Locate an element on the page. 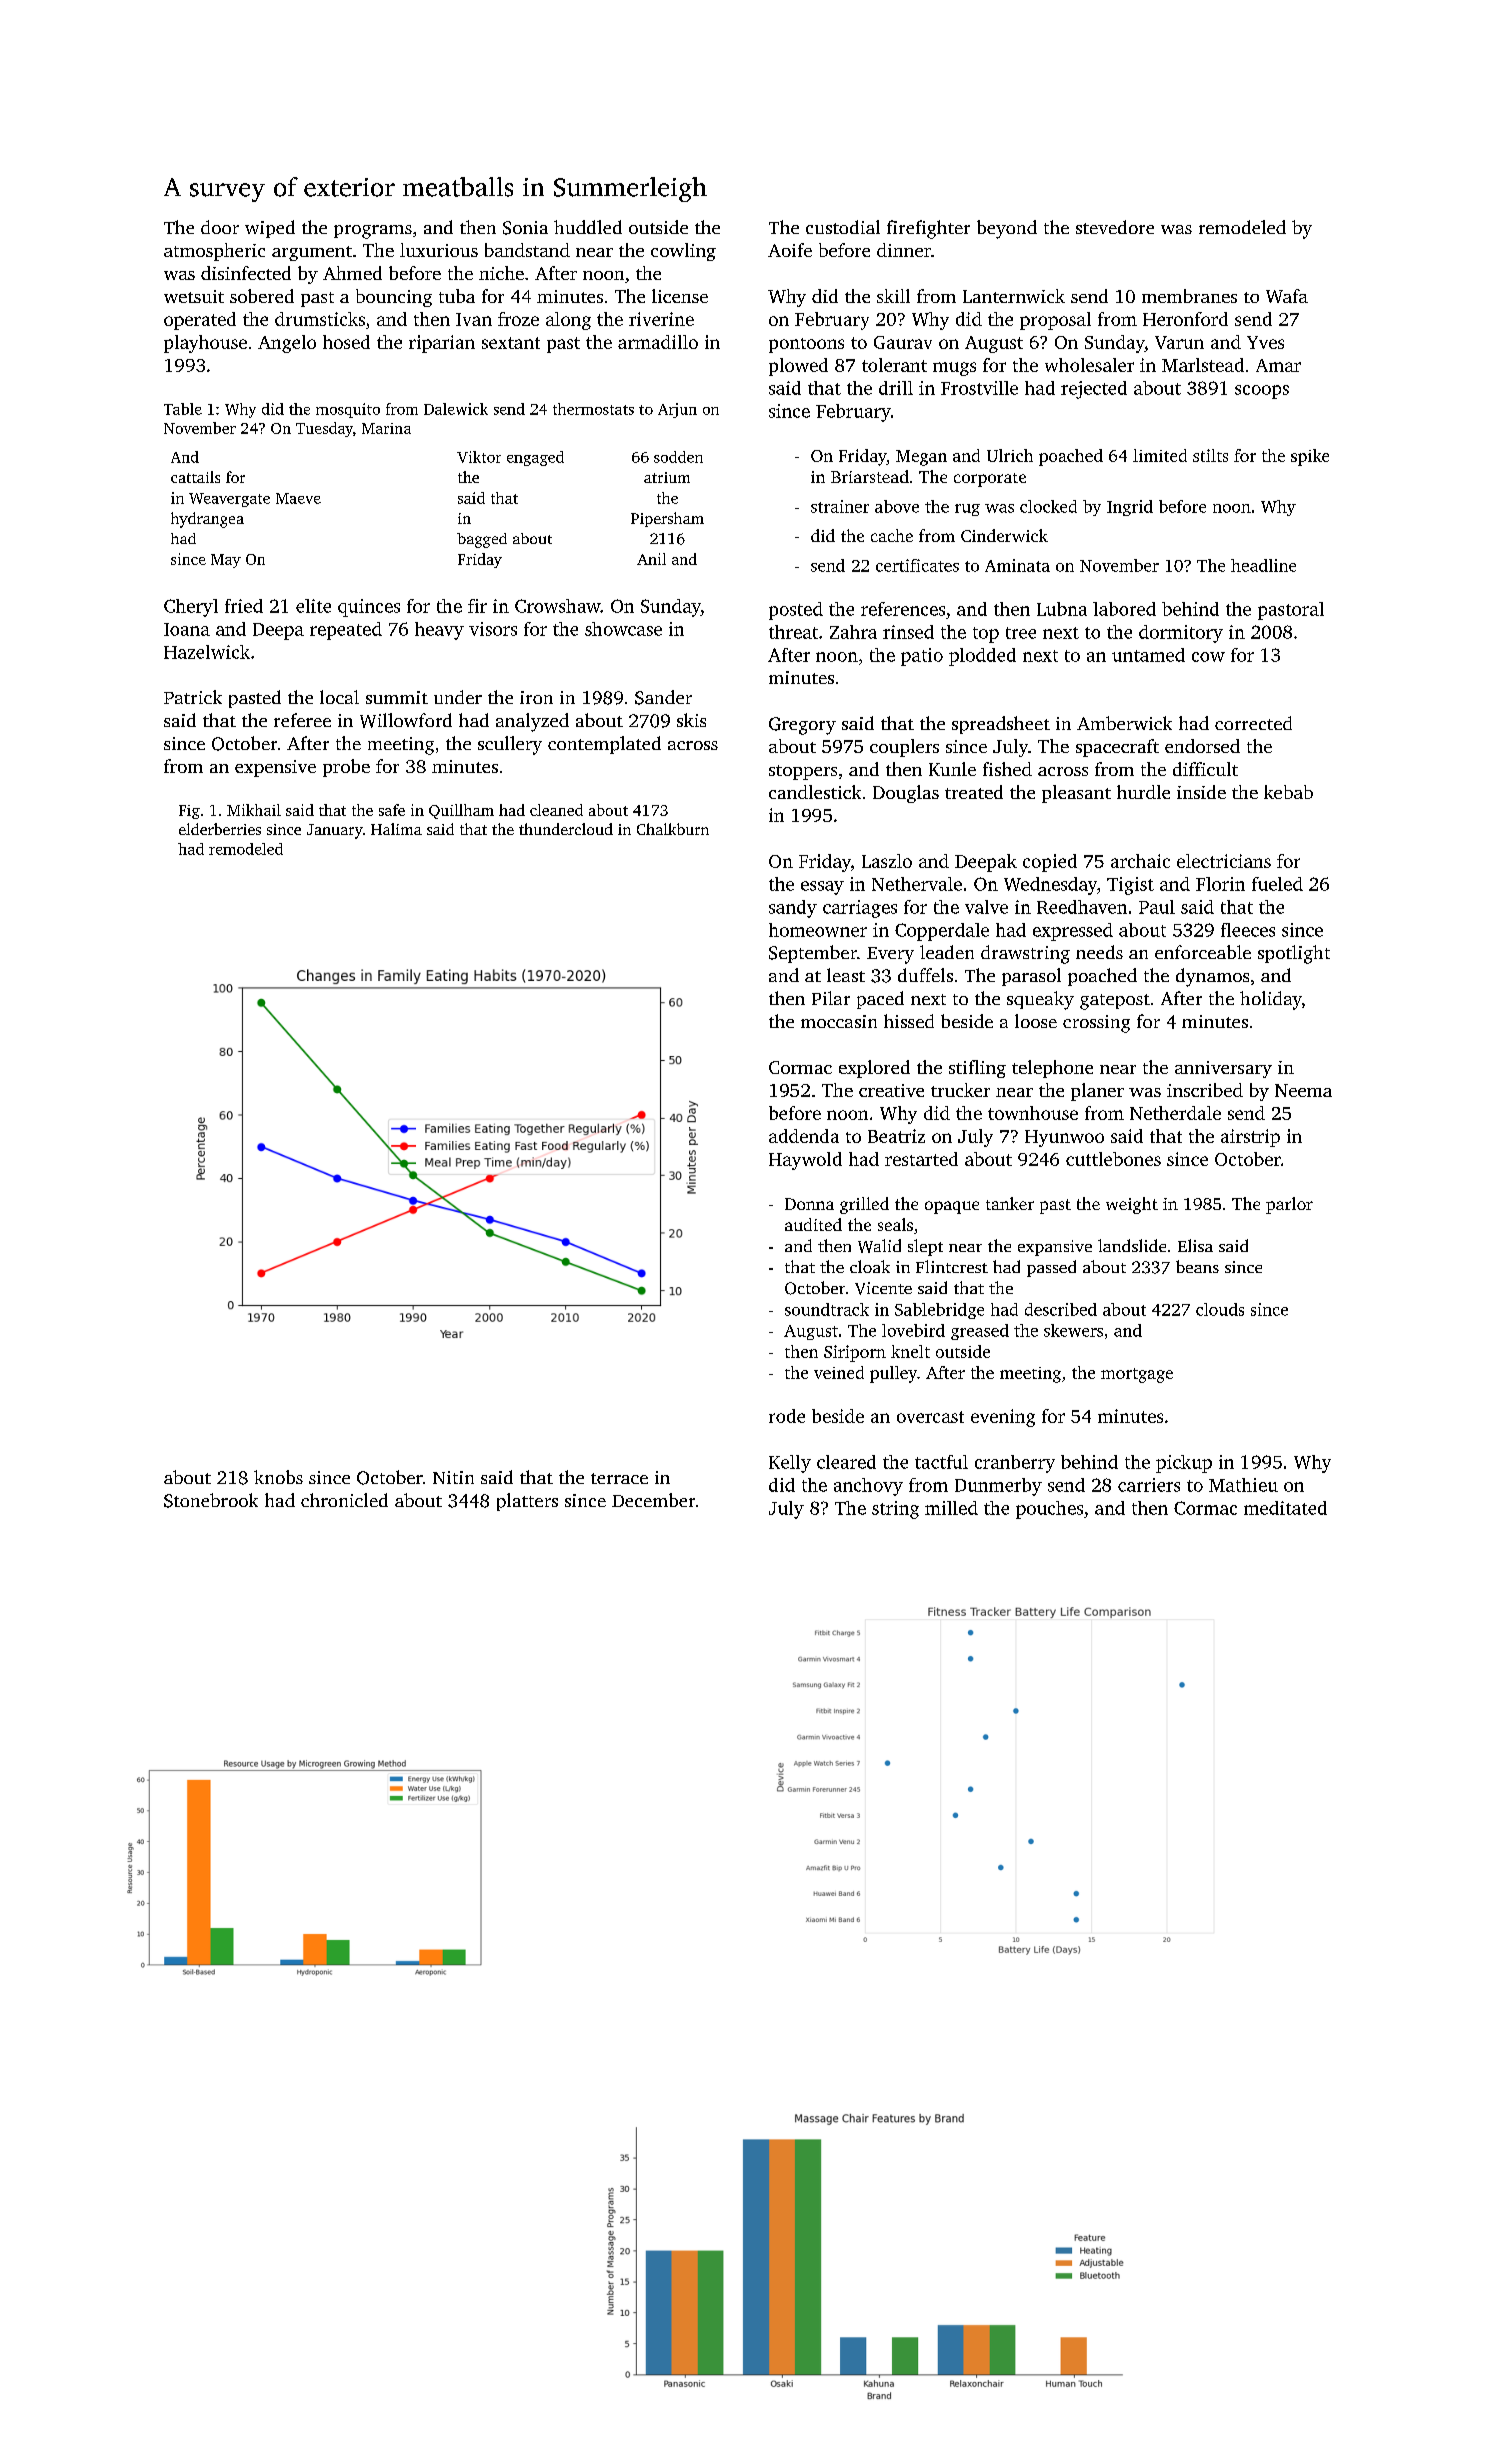 This image has height=2464, width=1496. Pilar is located at coordinates (831, 998).
